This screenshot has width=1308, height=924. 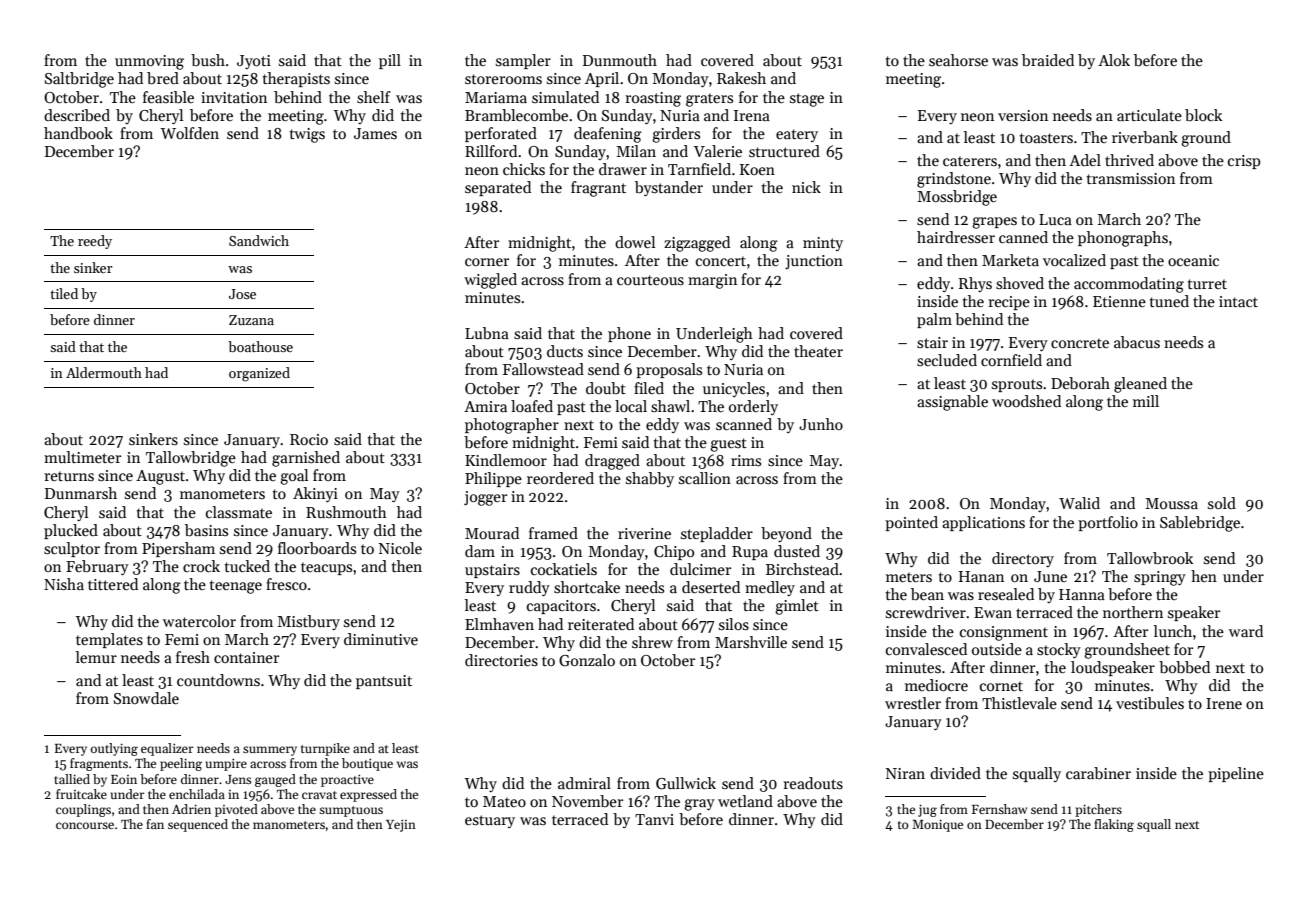 I want to click on Walid, so click(x=1079, y=503).
